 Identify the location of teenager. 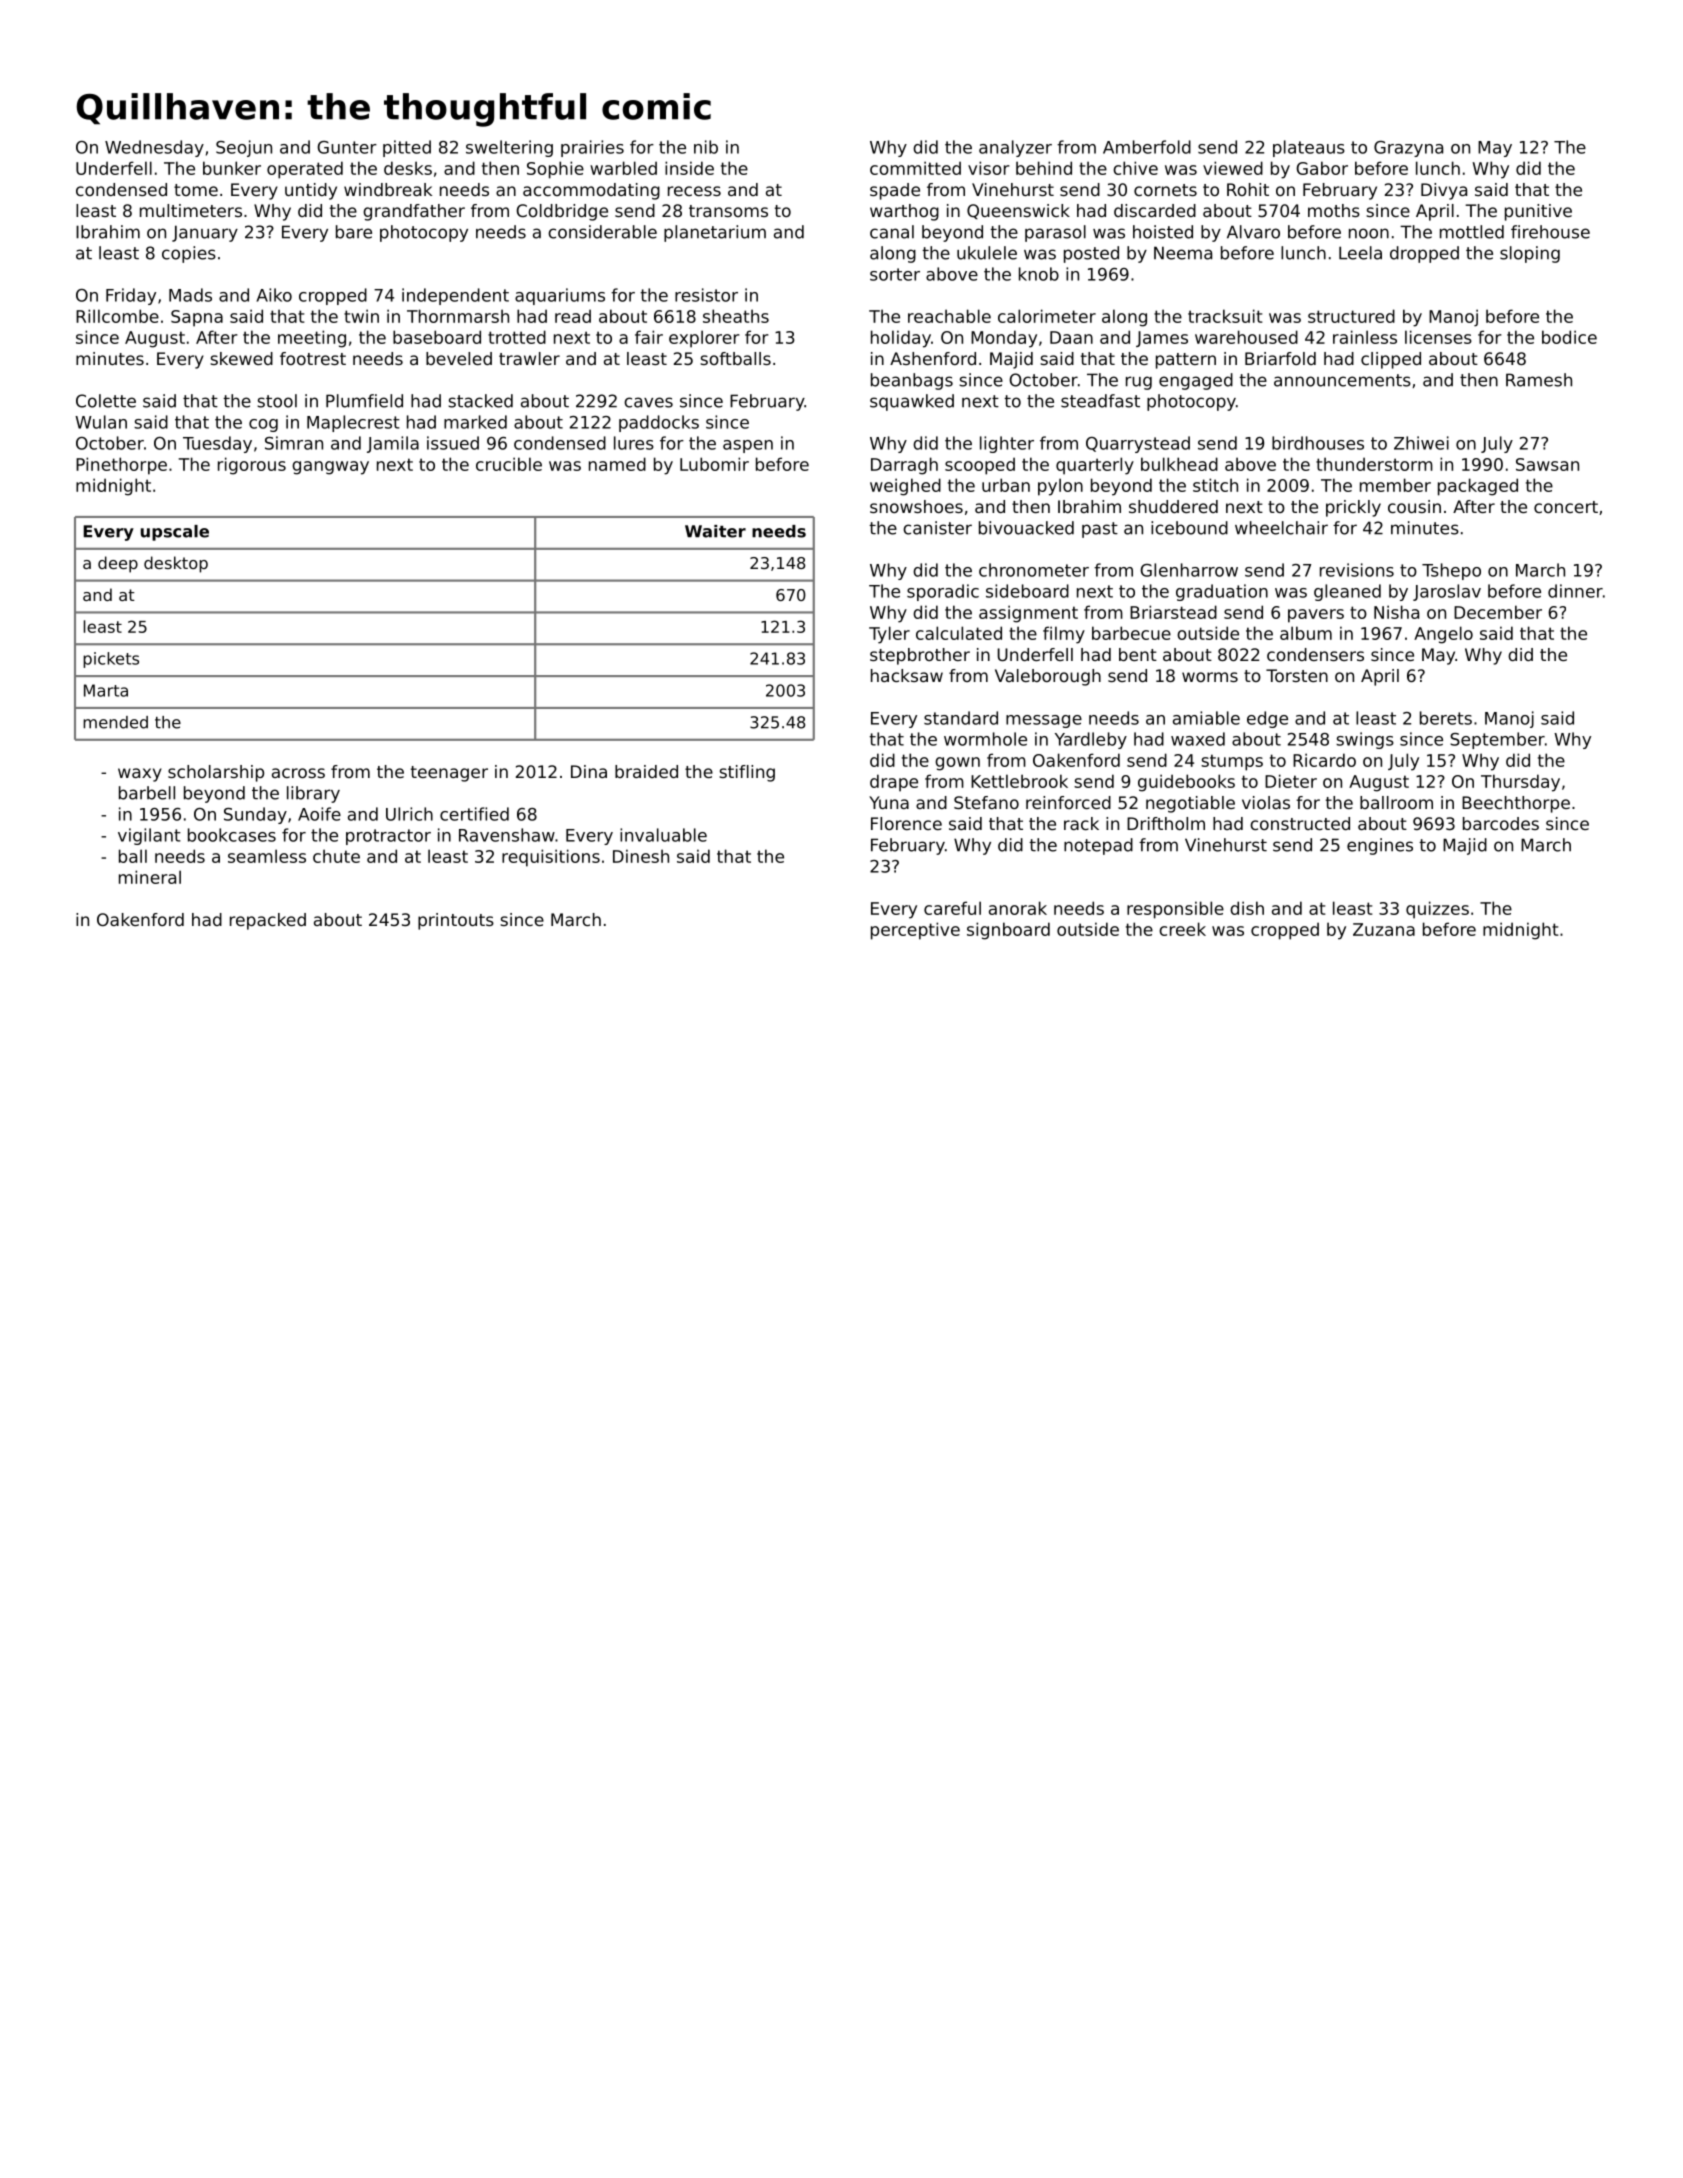
(449, 774).
